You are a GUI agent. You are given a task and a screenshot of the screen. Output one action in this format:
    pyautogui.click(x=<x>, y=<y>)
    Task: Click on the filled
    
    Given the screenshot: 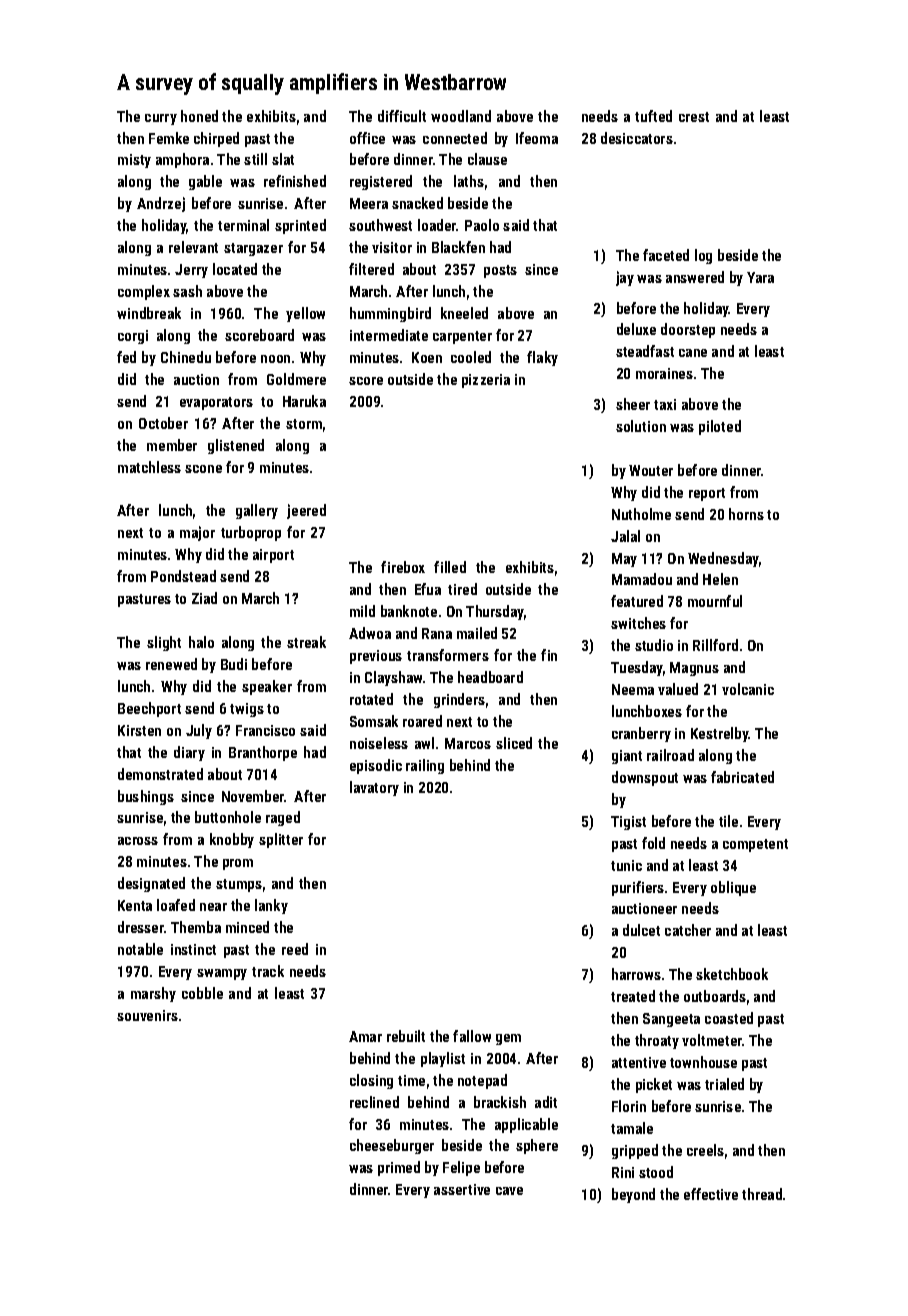 What is the action you would take?
    pyautogui.click(x=450, y=567)
